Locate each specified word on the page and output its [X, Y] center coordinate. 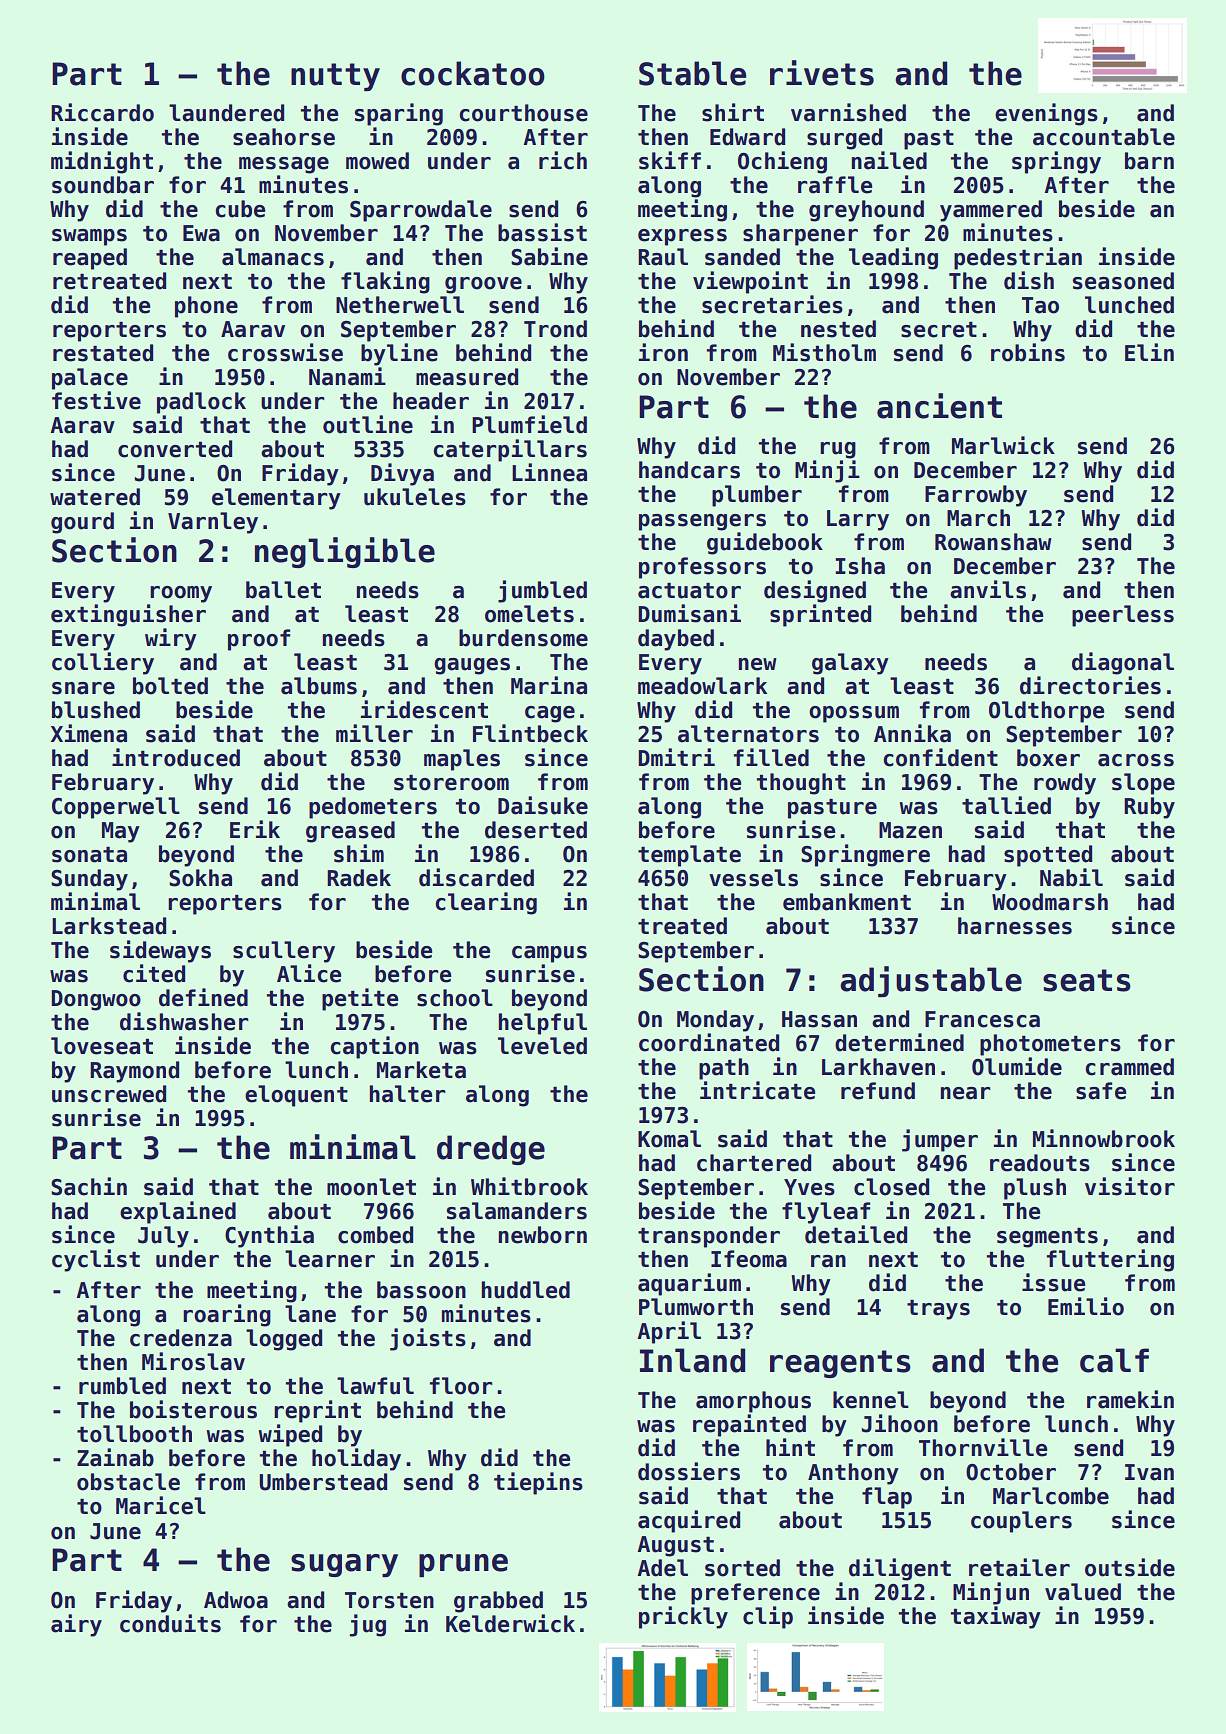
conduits [170, 1623]
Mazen [910, 830]
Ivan [1149, 1472]
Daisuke [543, 805]
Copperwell [116, 808]
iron [663, 352]
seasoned [1123, 281]
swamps [89, 237]
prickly [683, 1617]
